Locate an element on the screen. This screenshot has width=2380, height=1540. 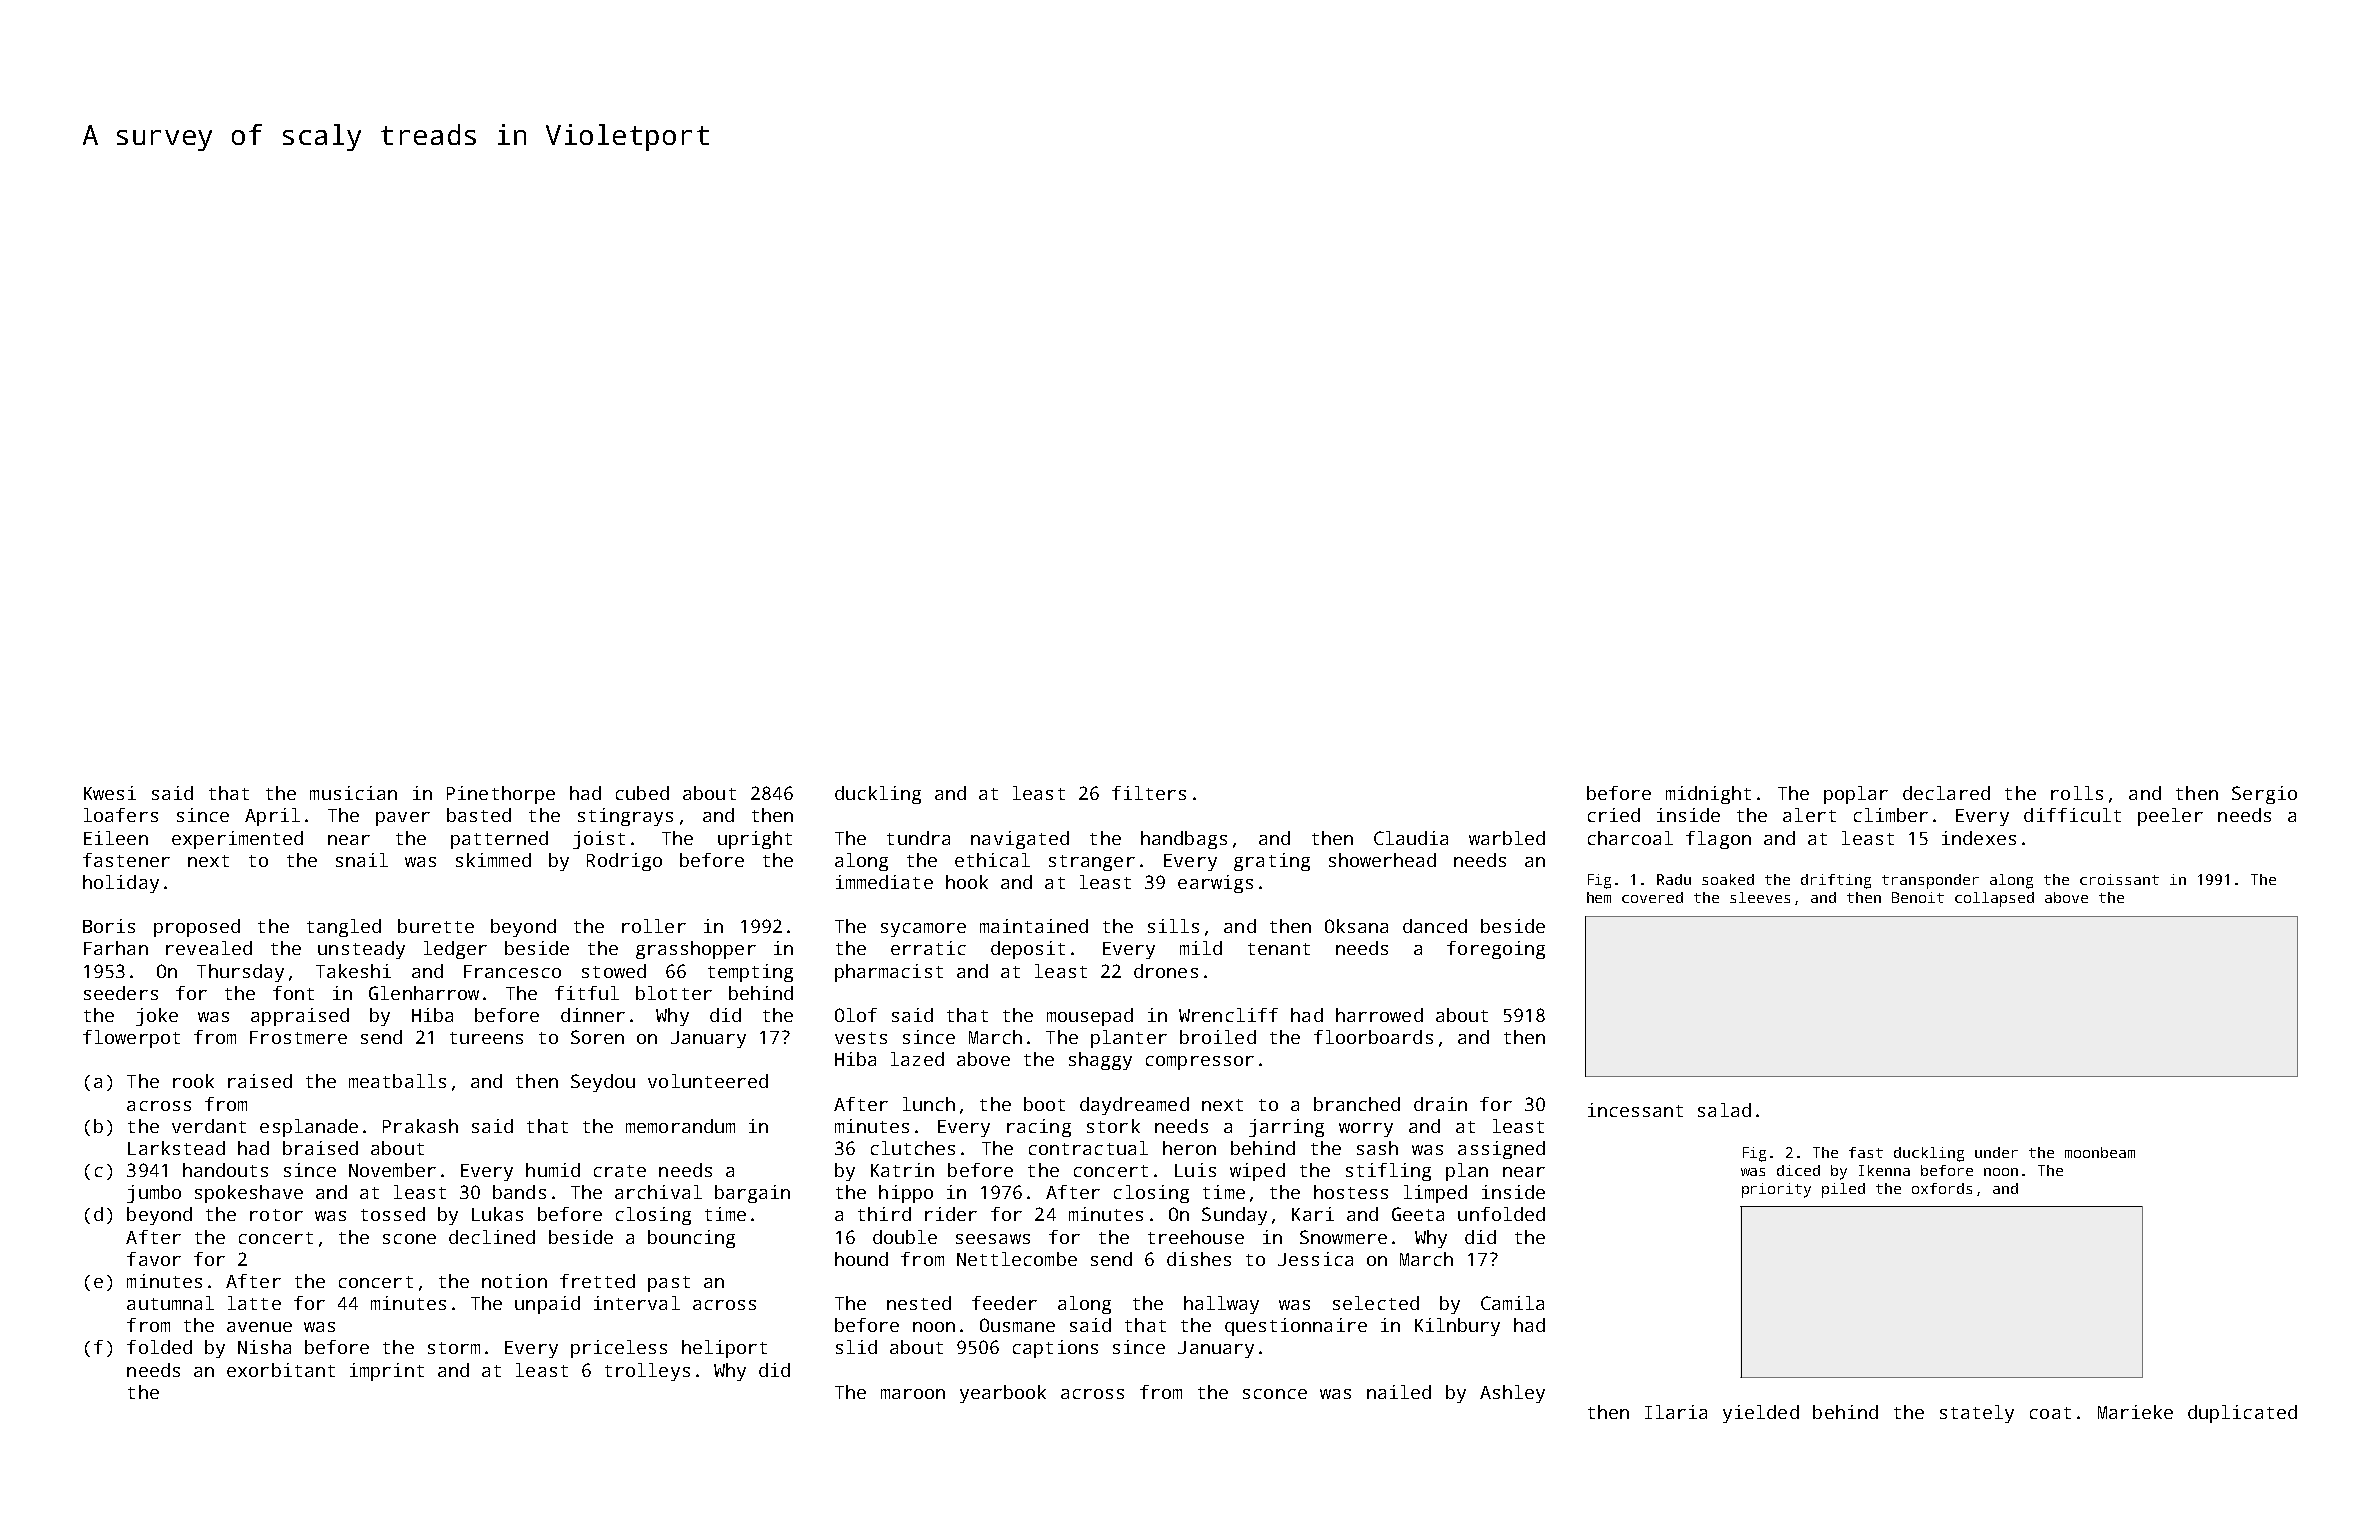
filters is located at coordinates (1149, 793).
